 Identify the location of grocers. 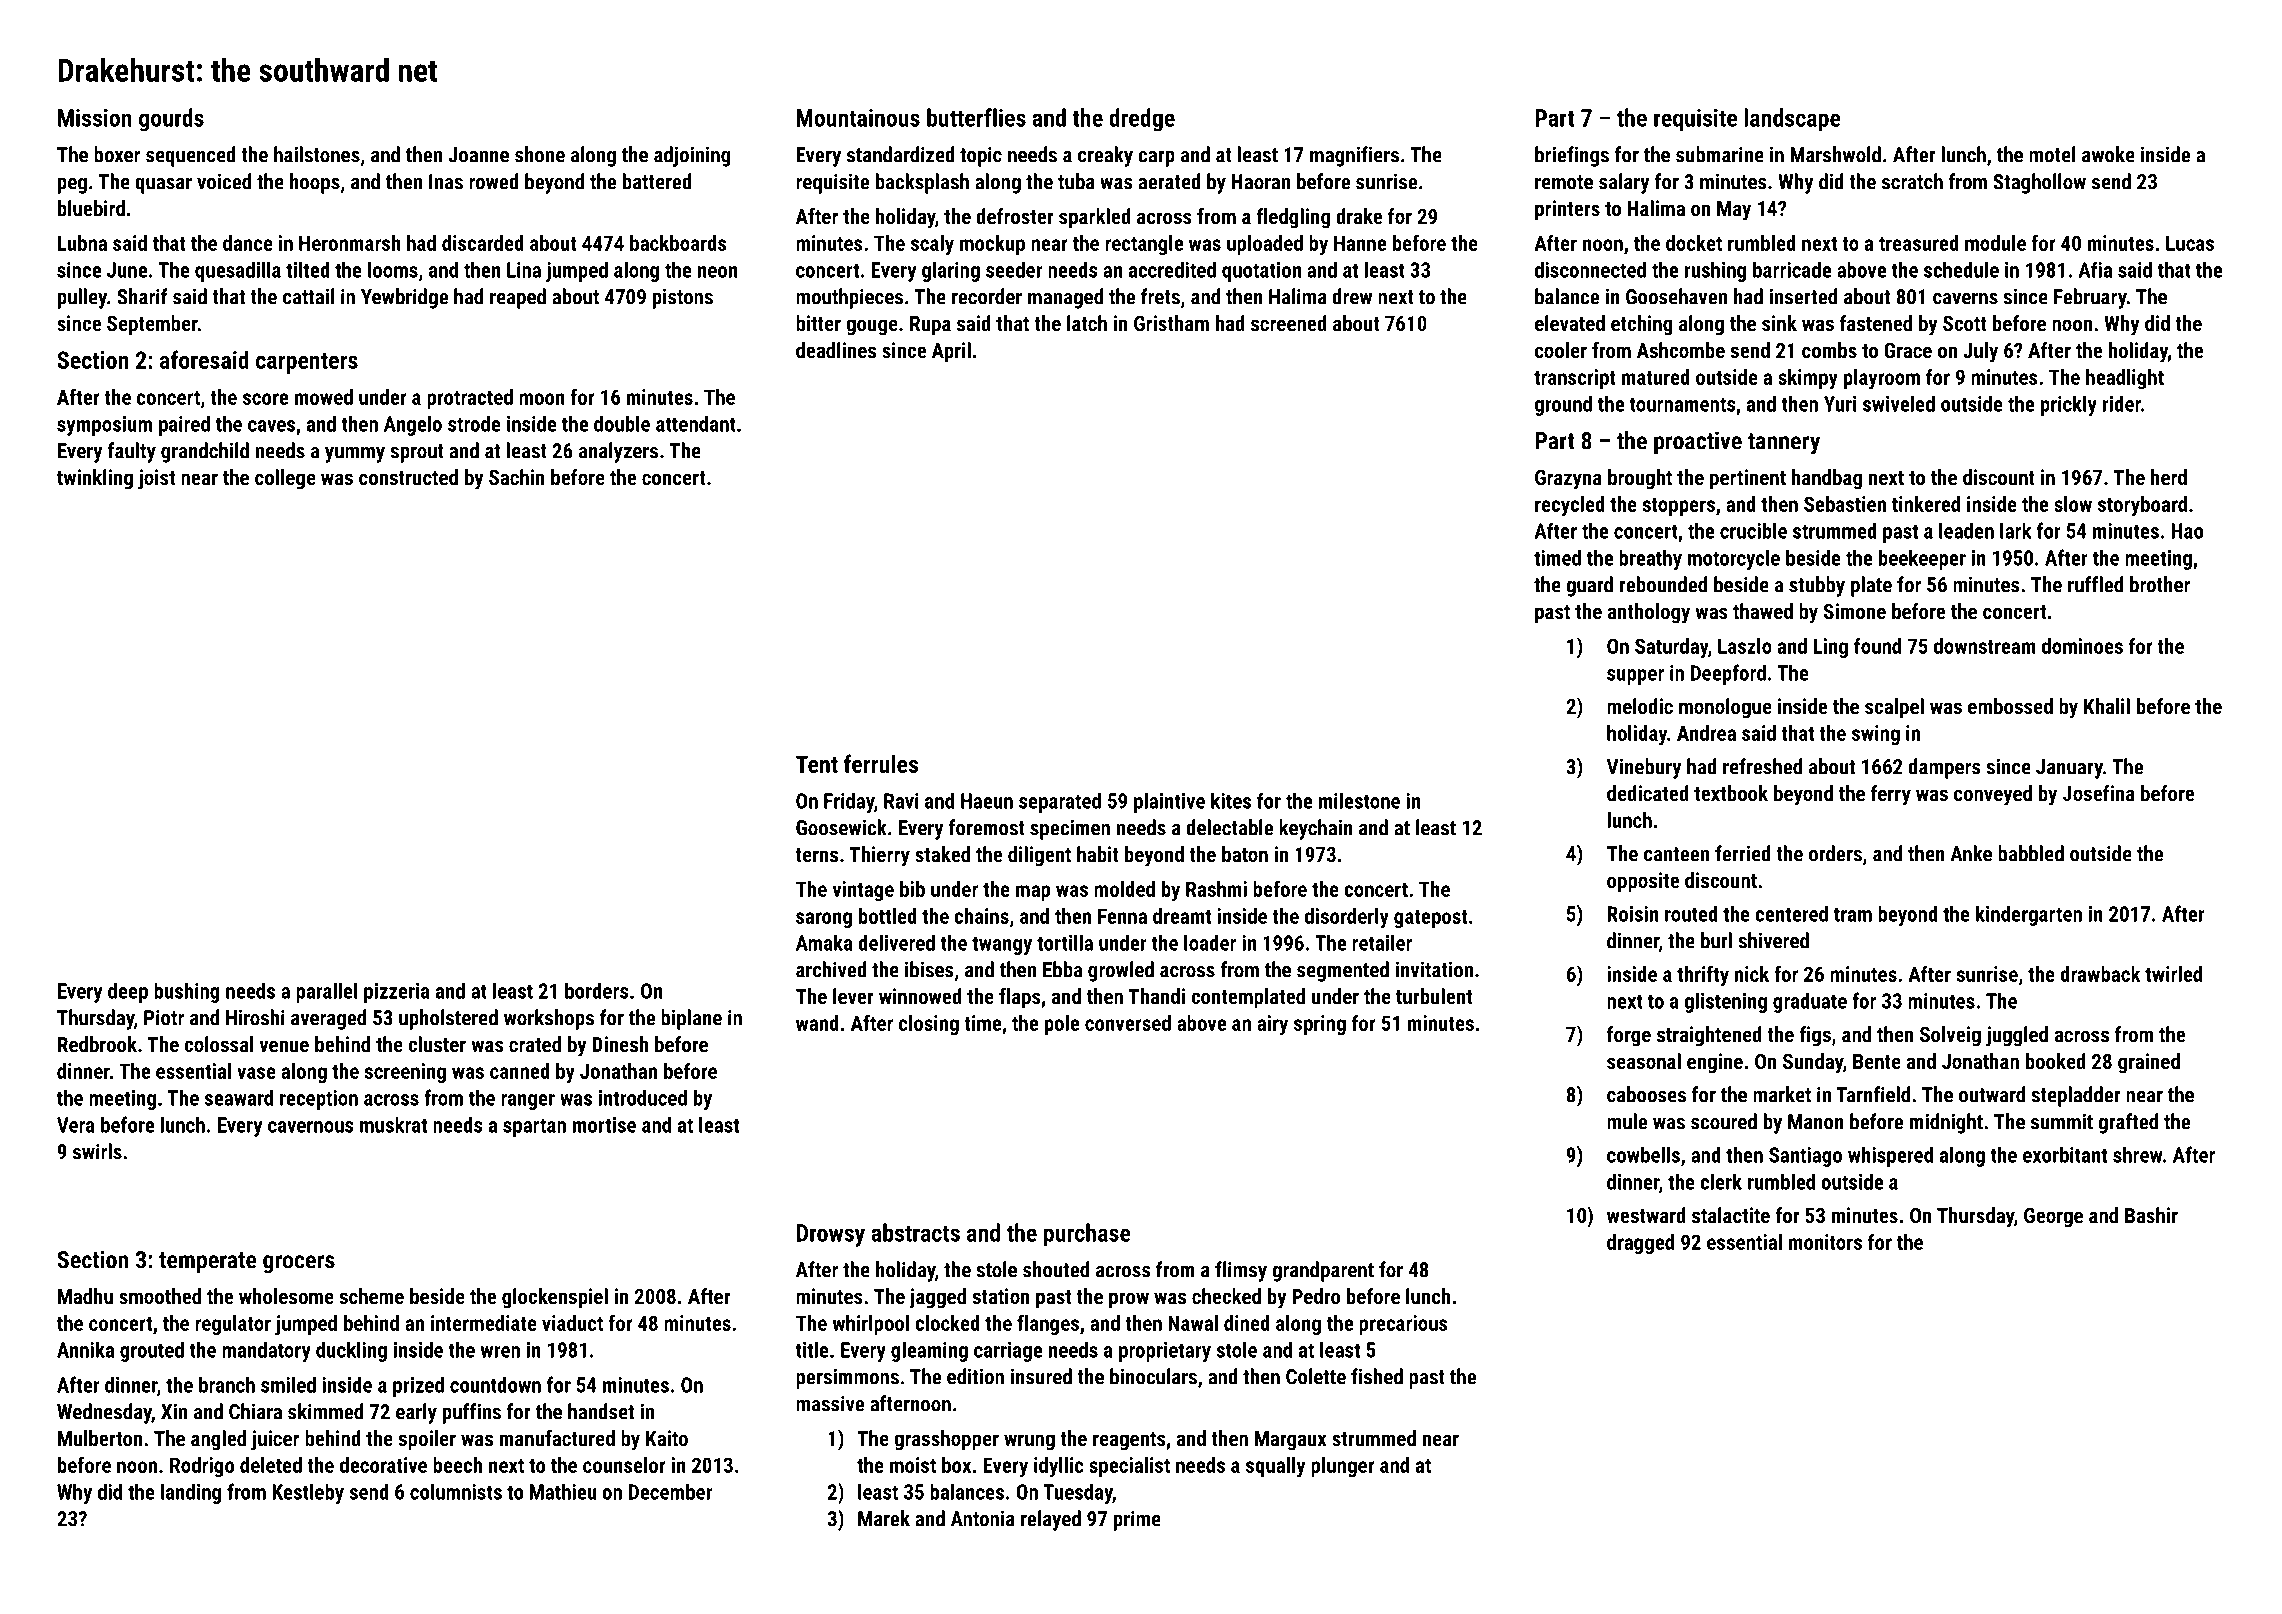
(299, 1264).
